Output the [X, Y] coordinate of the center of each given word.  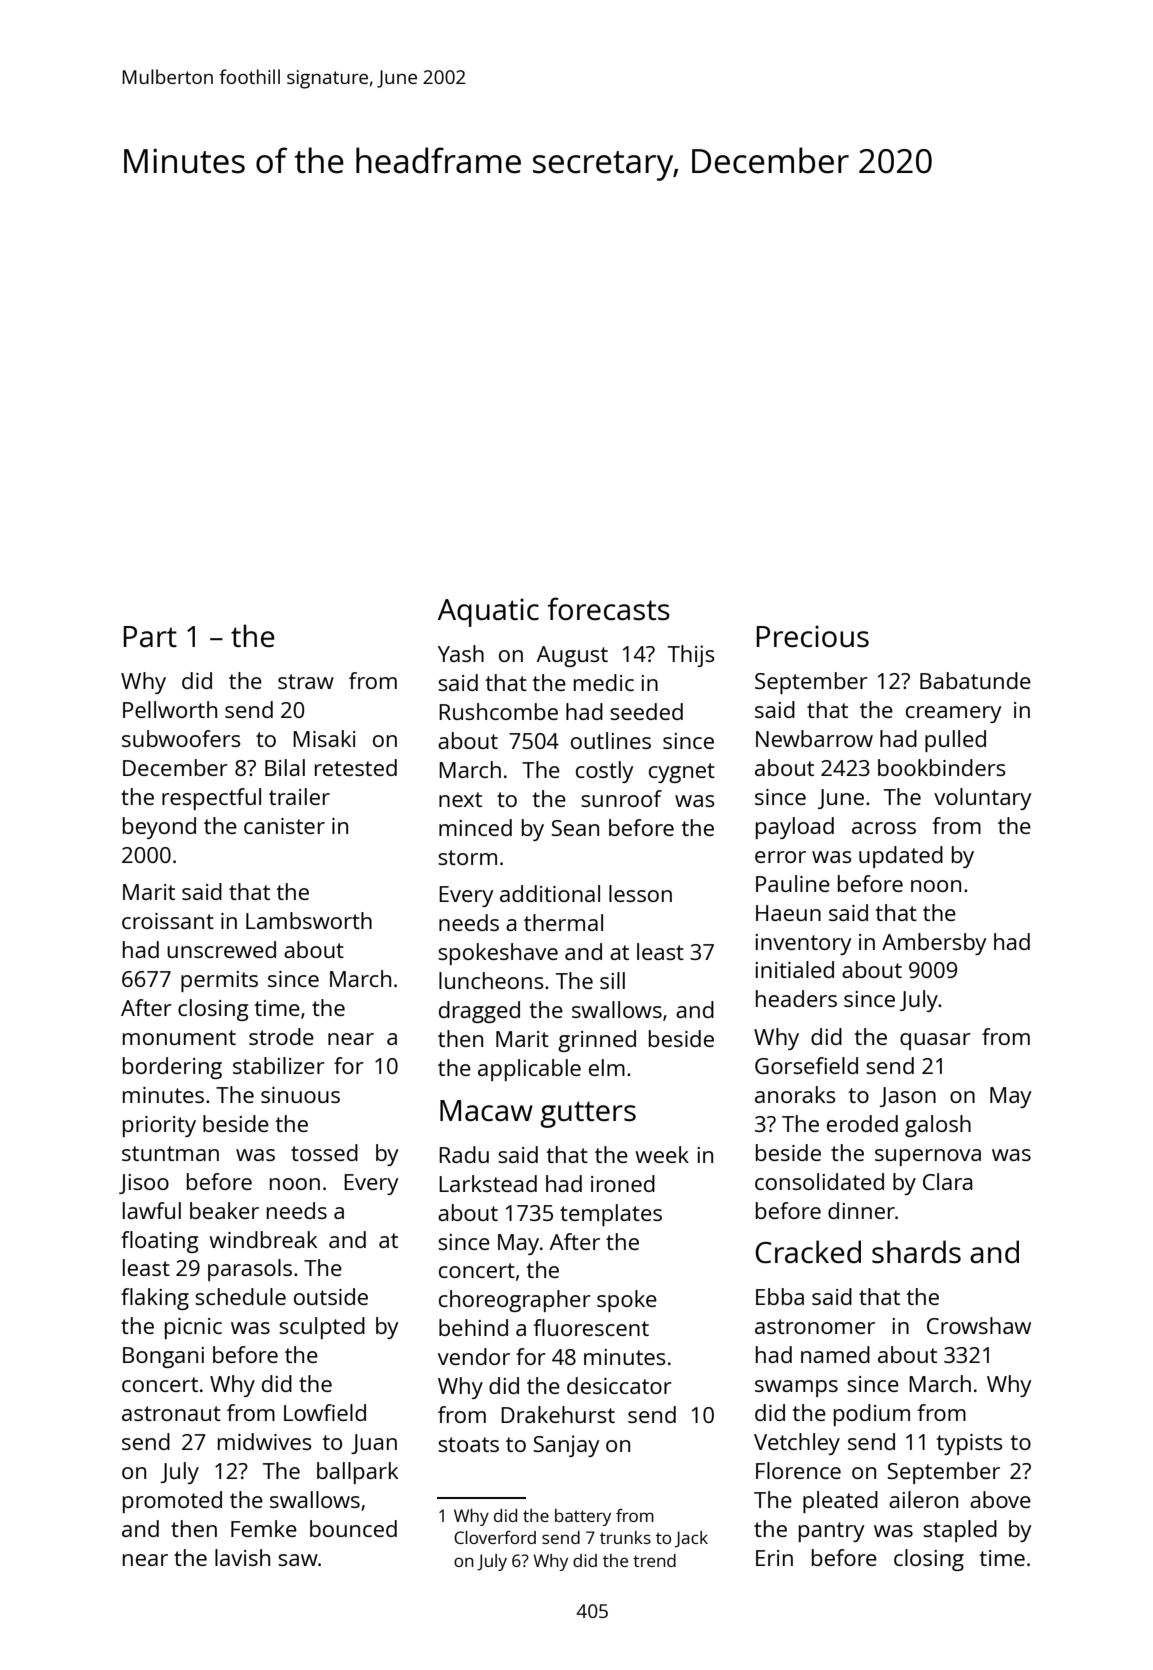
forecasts [608, 609]
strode [281, 1036]
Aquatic [488, 612]
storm [467, 857]
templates [611, 1215]
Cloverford [495, 1537]
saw [298, 1560]
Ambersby [934, 944]
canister [284, 826]
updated [901, 857]
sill [612, 980]
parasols [250, 1270]
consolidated [819, 1181]
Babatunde [975, 680]
